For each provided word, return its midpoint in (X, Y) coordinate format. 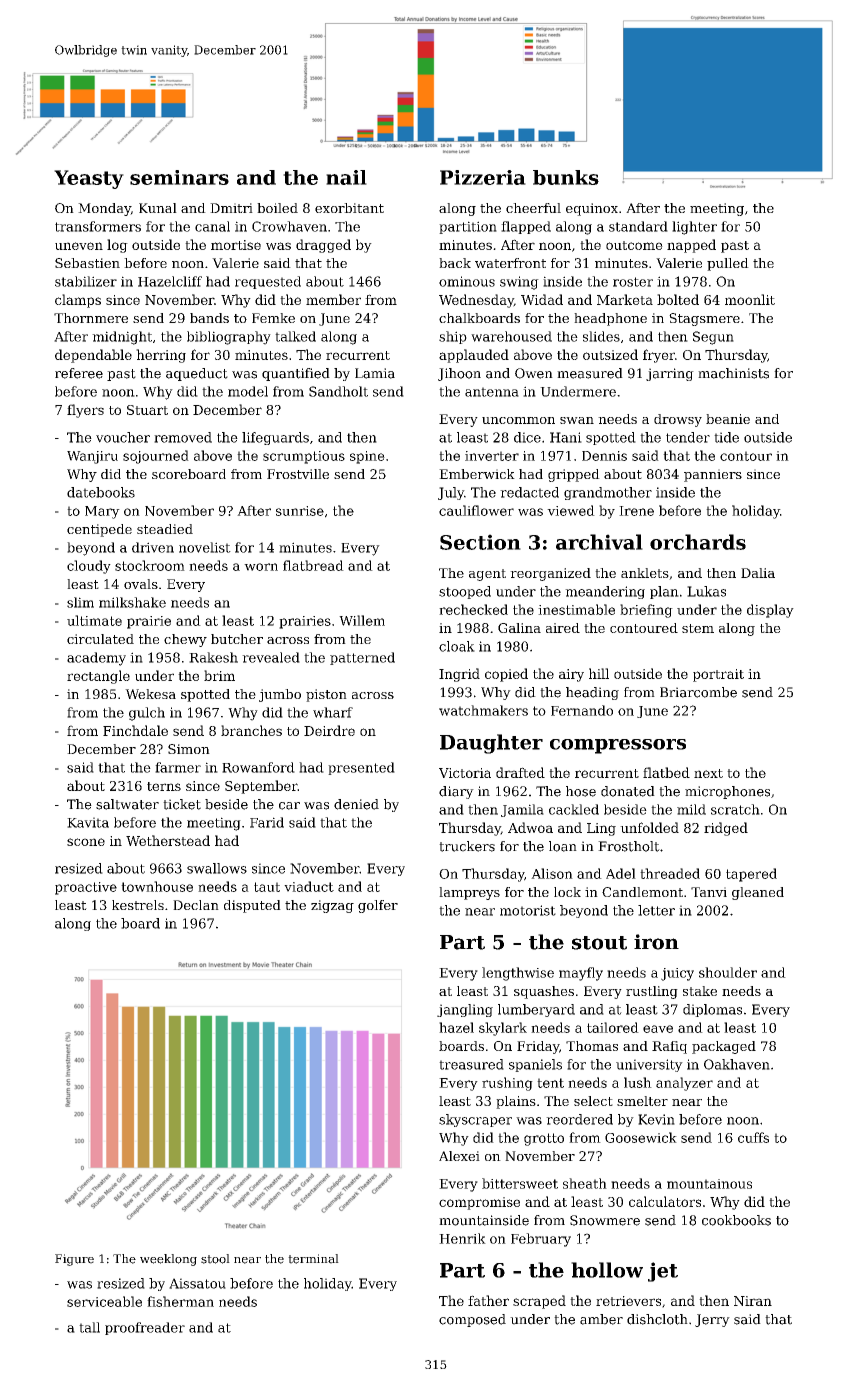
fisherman (180, 1301)
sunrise (300, 511)
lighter (694, 228)
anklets (645, 573)
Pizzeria (483, 177)
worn (261, 567)
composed (472, 1320)
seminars (179, 177)
